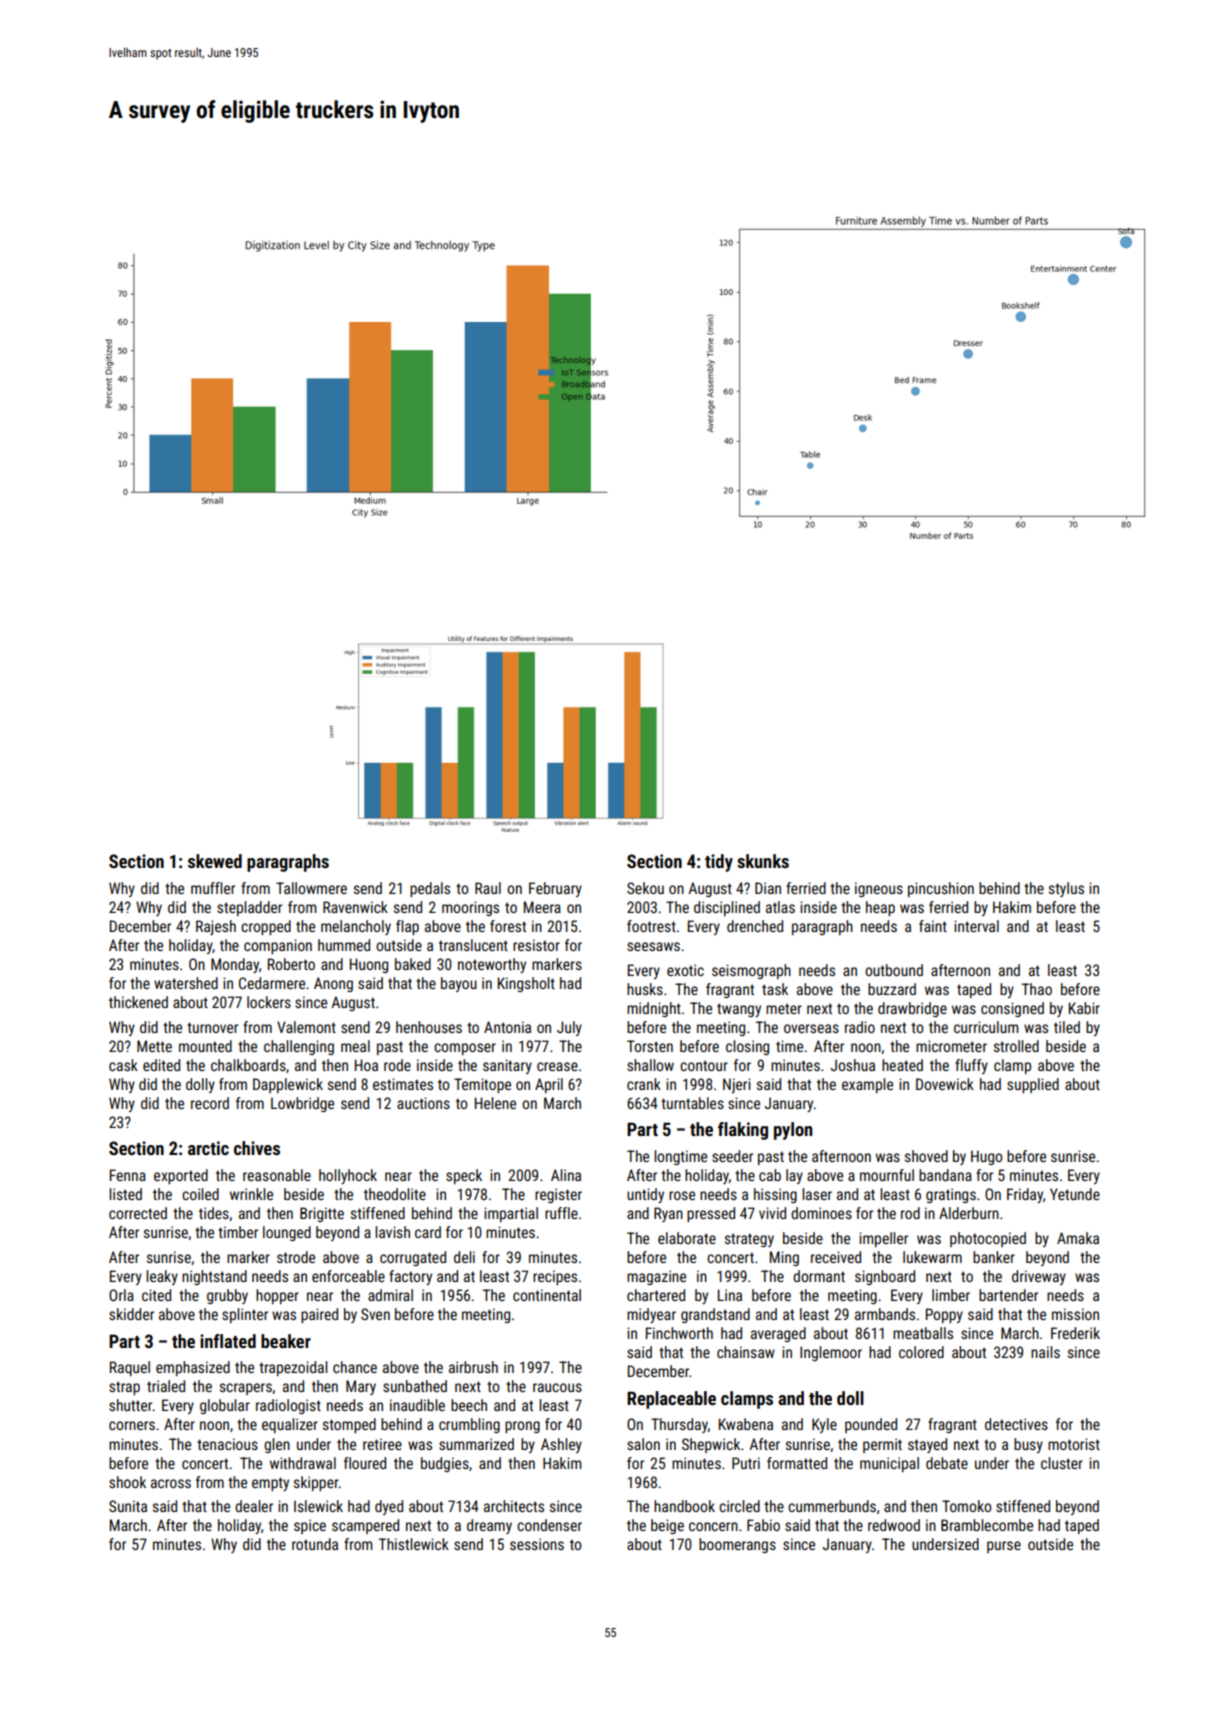 The image size is (1209, 1709). Describe the element at coordinates (390, 1295) in the document. I see `admiral` at that location.
